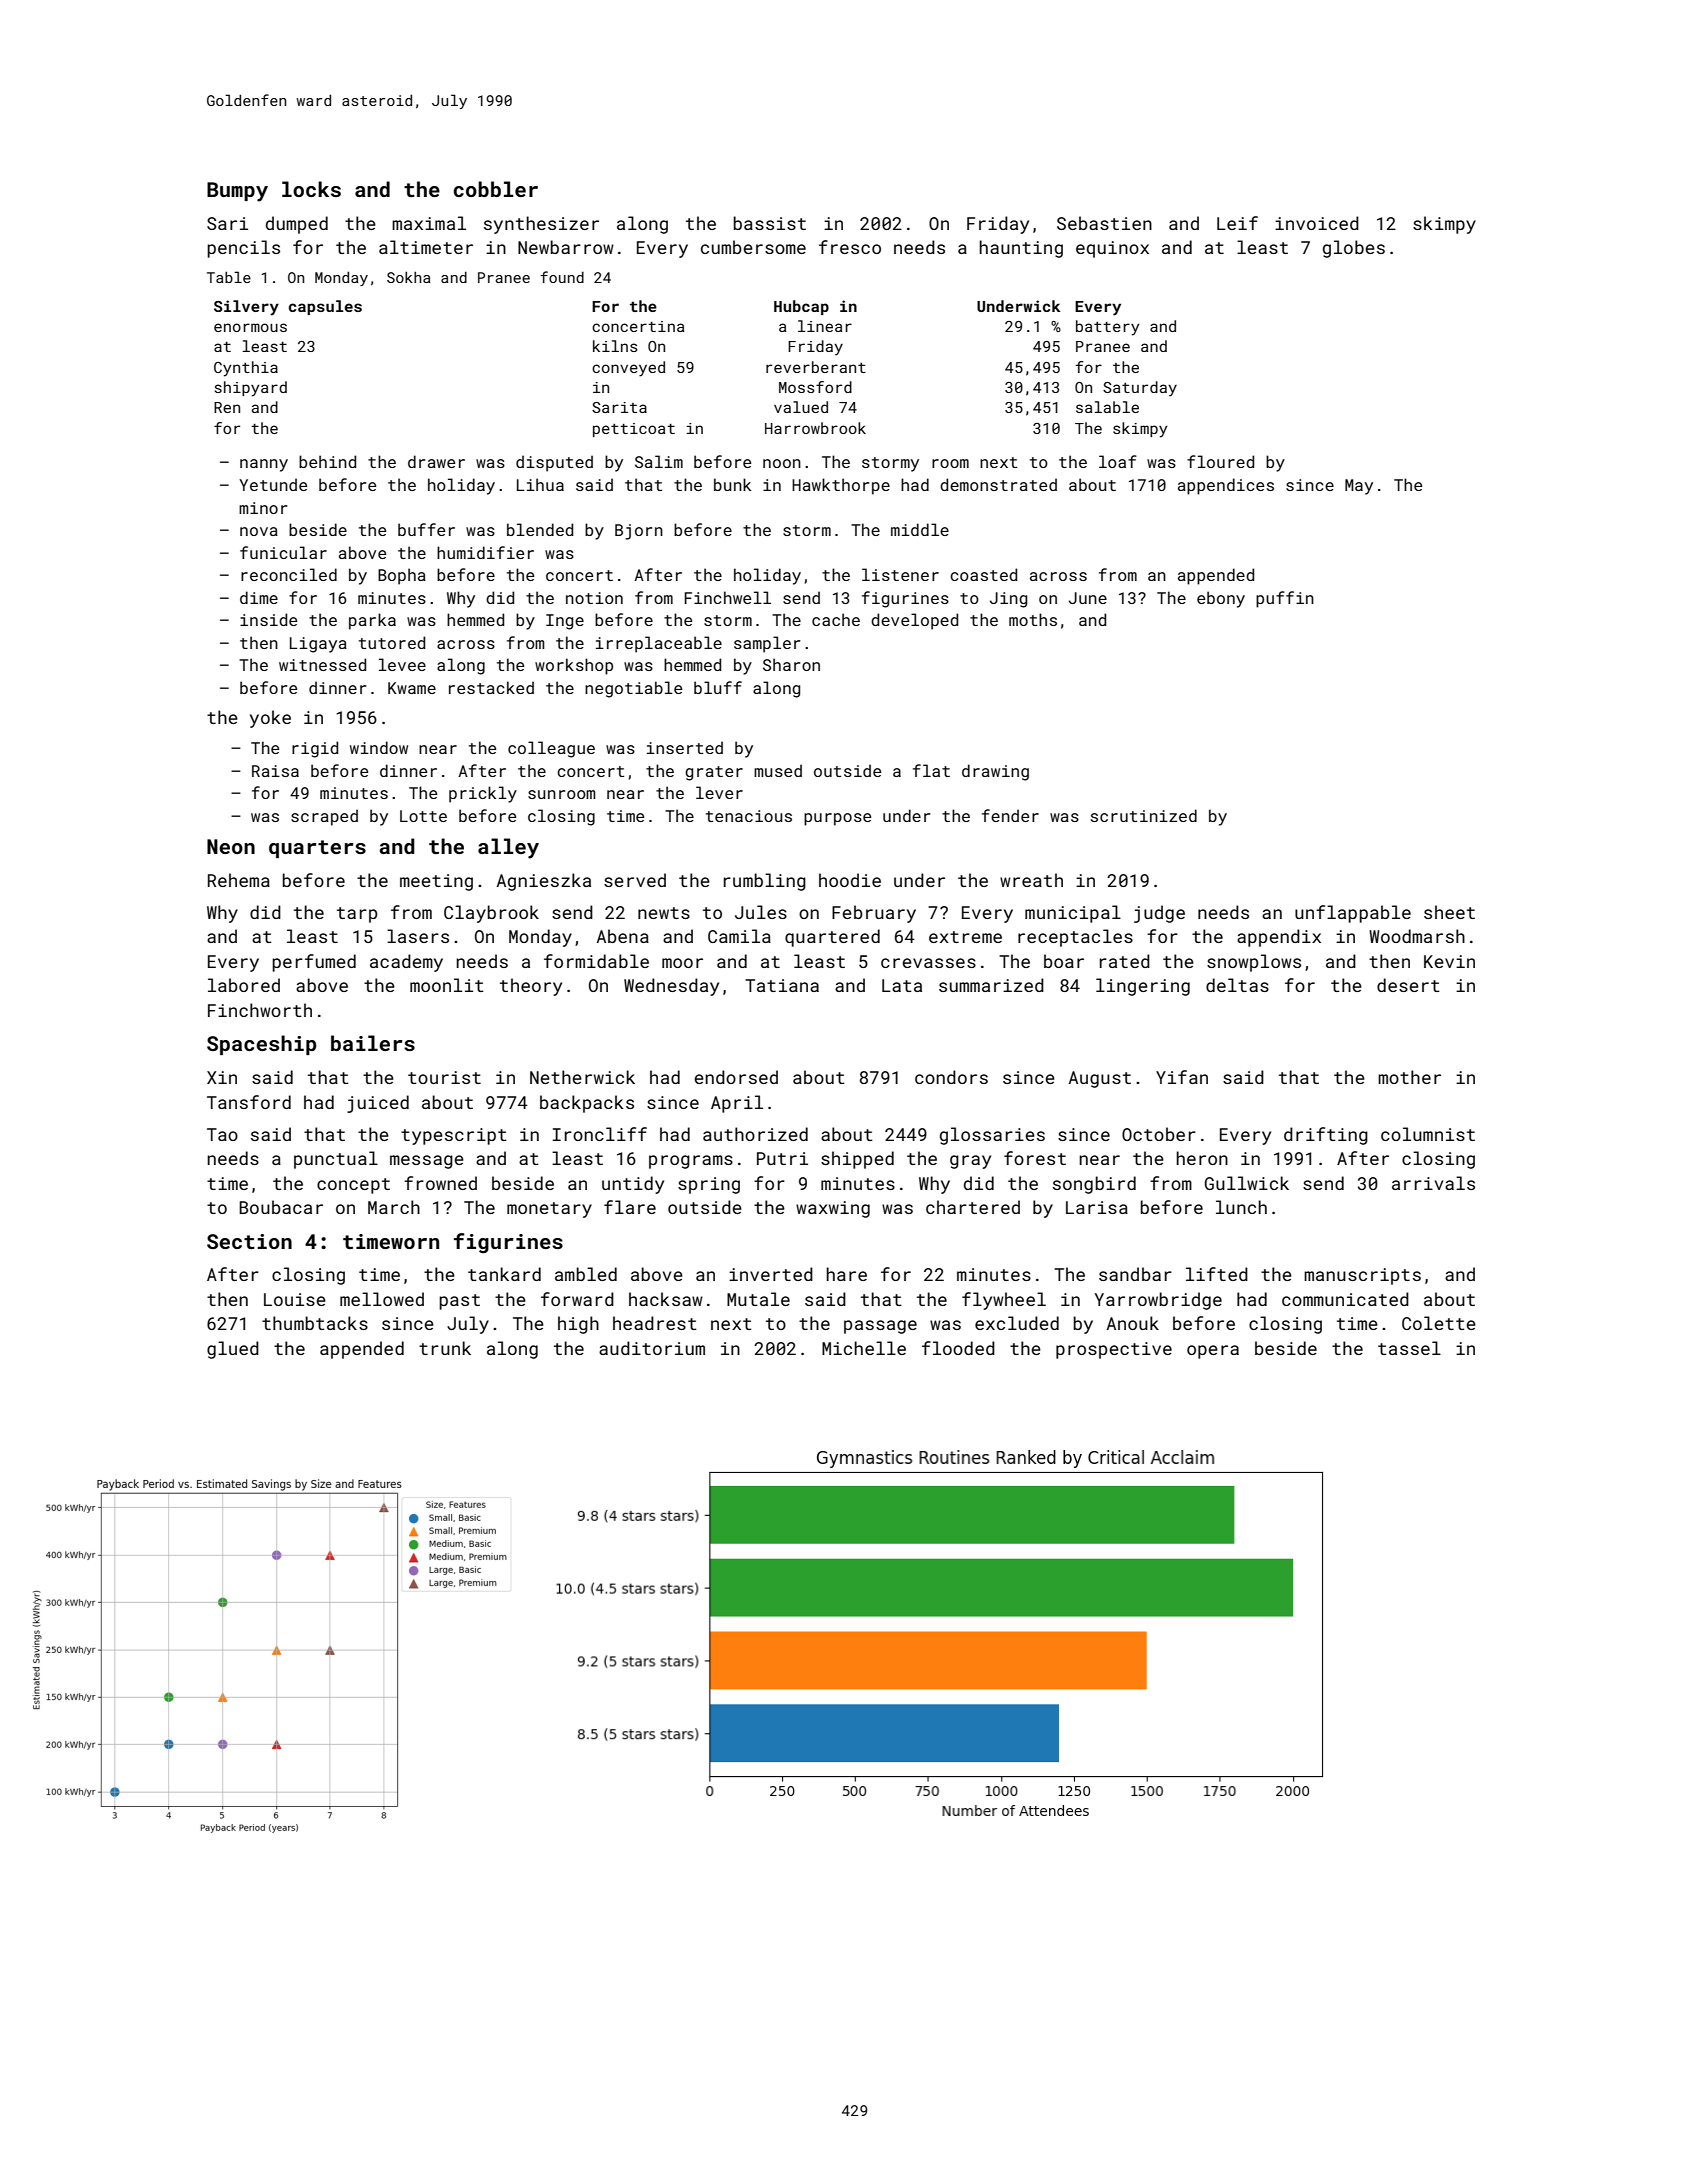  What do you see at coordinates (931, 770) in the screenshot?
I see `flat` at bounding box center [931, 770].
